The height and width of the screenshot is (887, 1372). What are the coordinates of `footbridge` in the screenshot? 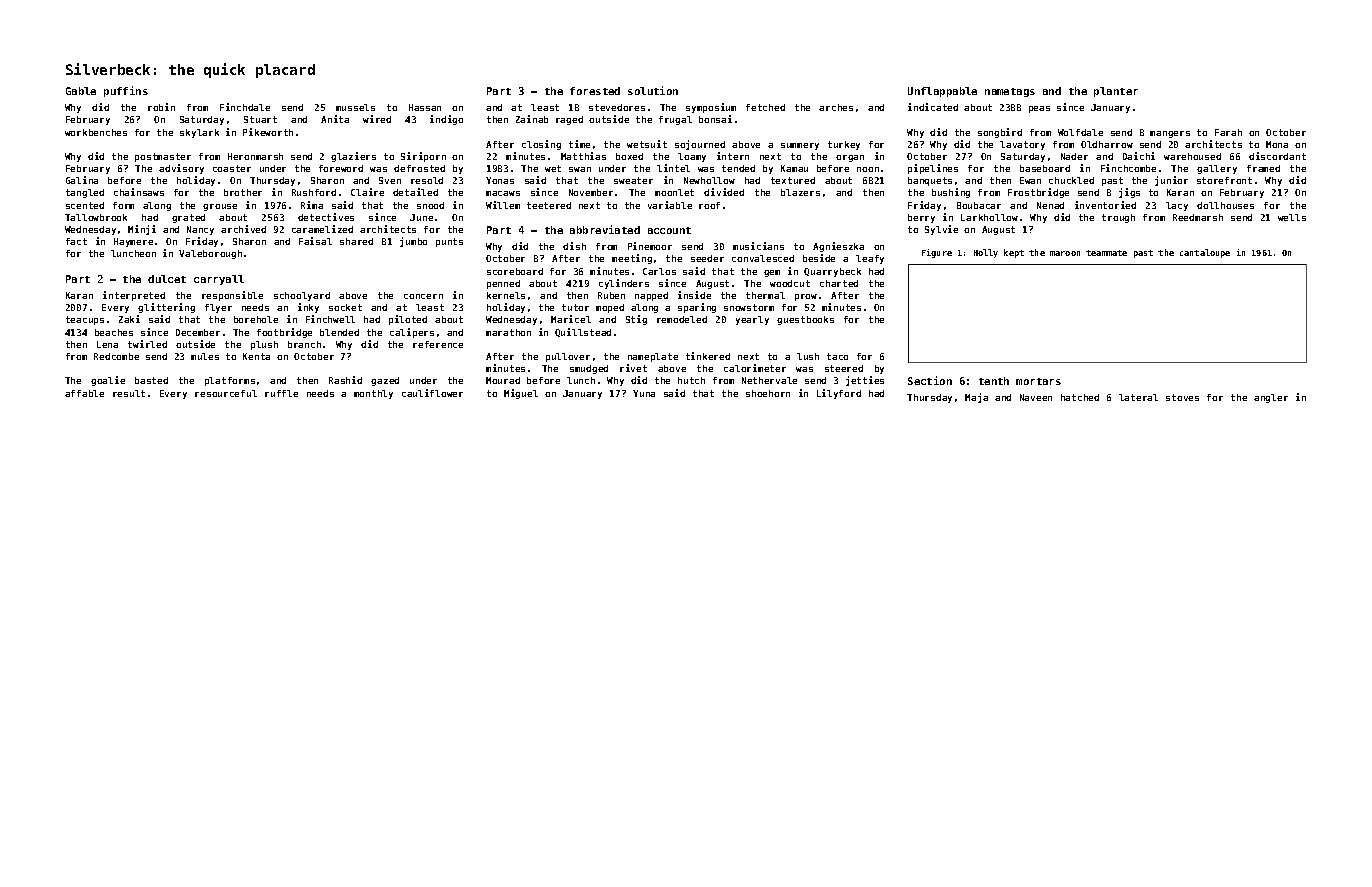 It's located at (284, 333).
